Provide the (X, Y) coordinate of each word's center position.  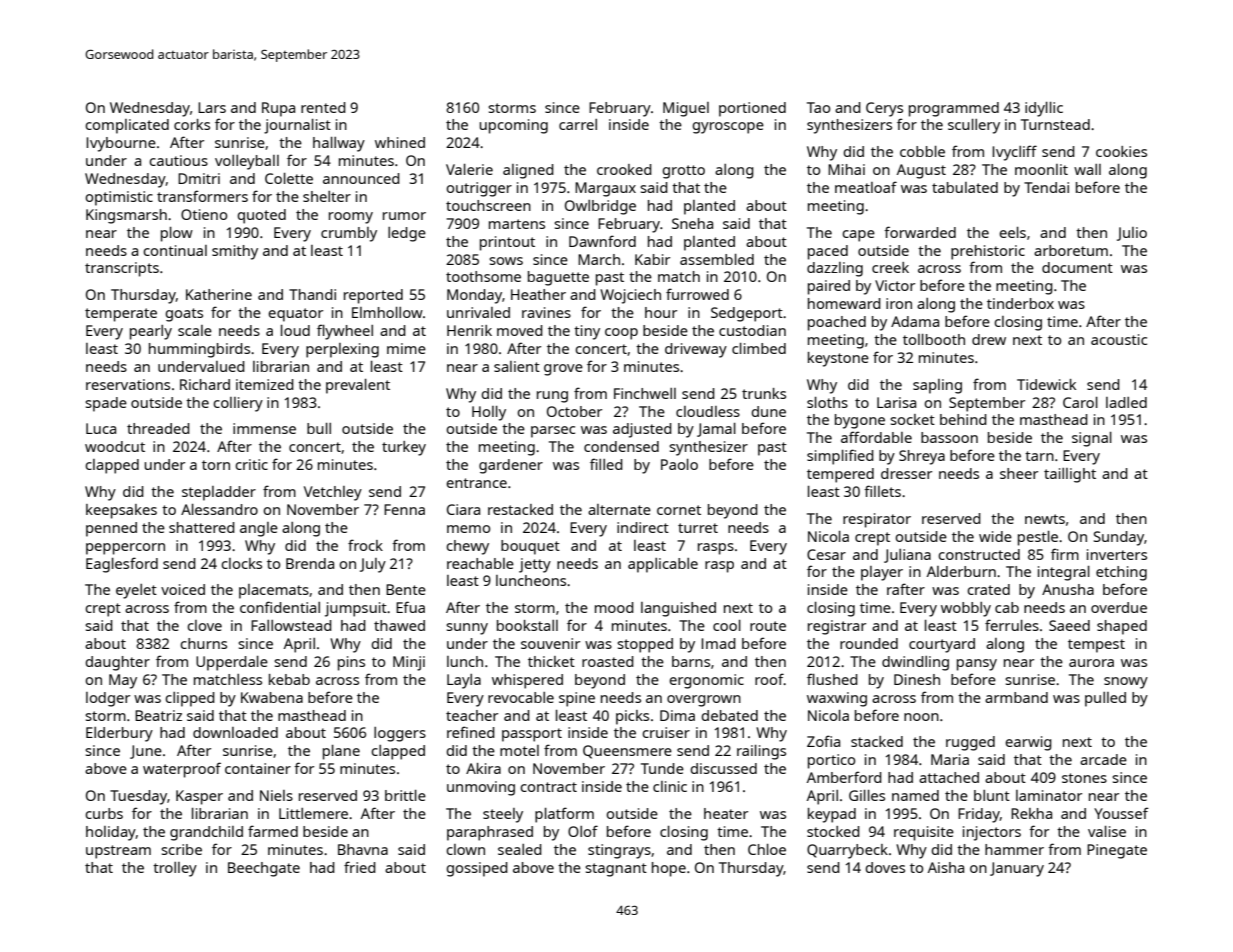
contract (548, 787)
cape (858, 236)
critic (251, 464)
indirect (643, 527)
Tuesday (138, 797)
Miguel (686, 109)
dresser (906, 473)
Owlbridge (600, 207)
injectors (992, 833)
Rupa (278, 109)
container (258, 768)
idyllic (1044, 109)
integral (1064, 573)
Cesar (826, 554)
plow (177, 234)
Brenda (310, 563)
